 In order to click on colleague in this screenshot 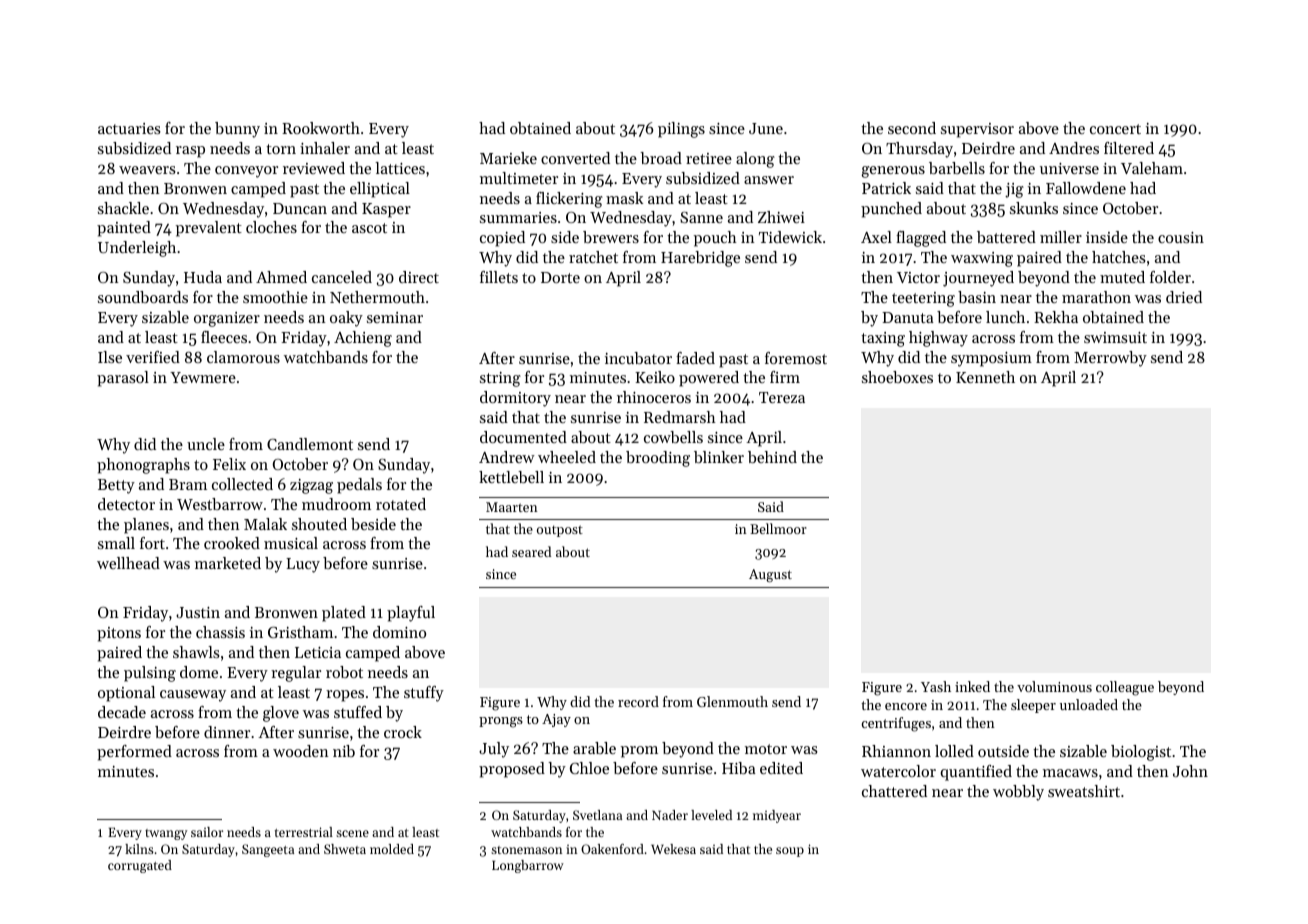, I will do `click(1125, 688)`.
